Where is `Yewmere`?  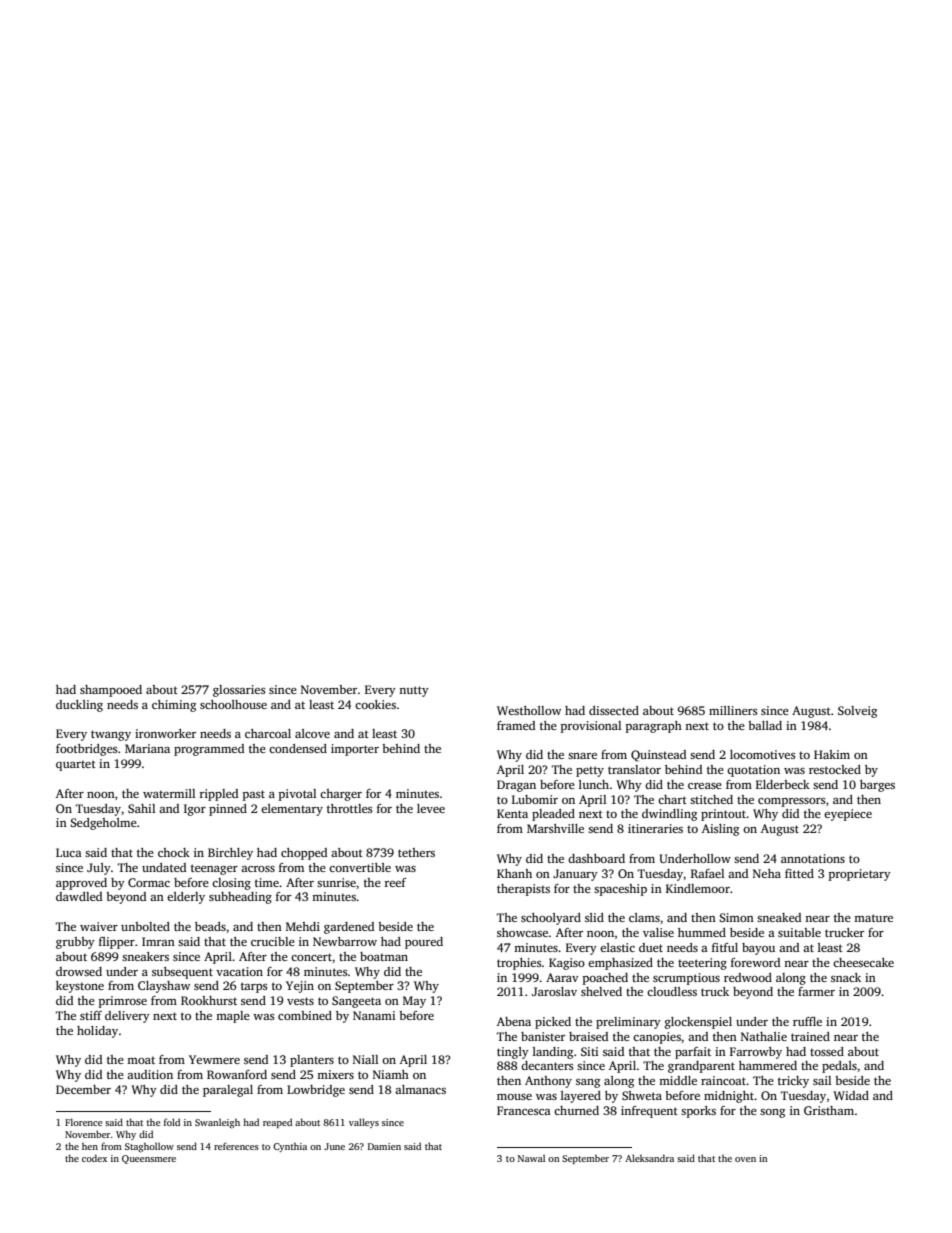 Yewmere is located at coordinates (214, 1059).
